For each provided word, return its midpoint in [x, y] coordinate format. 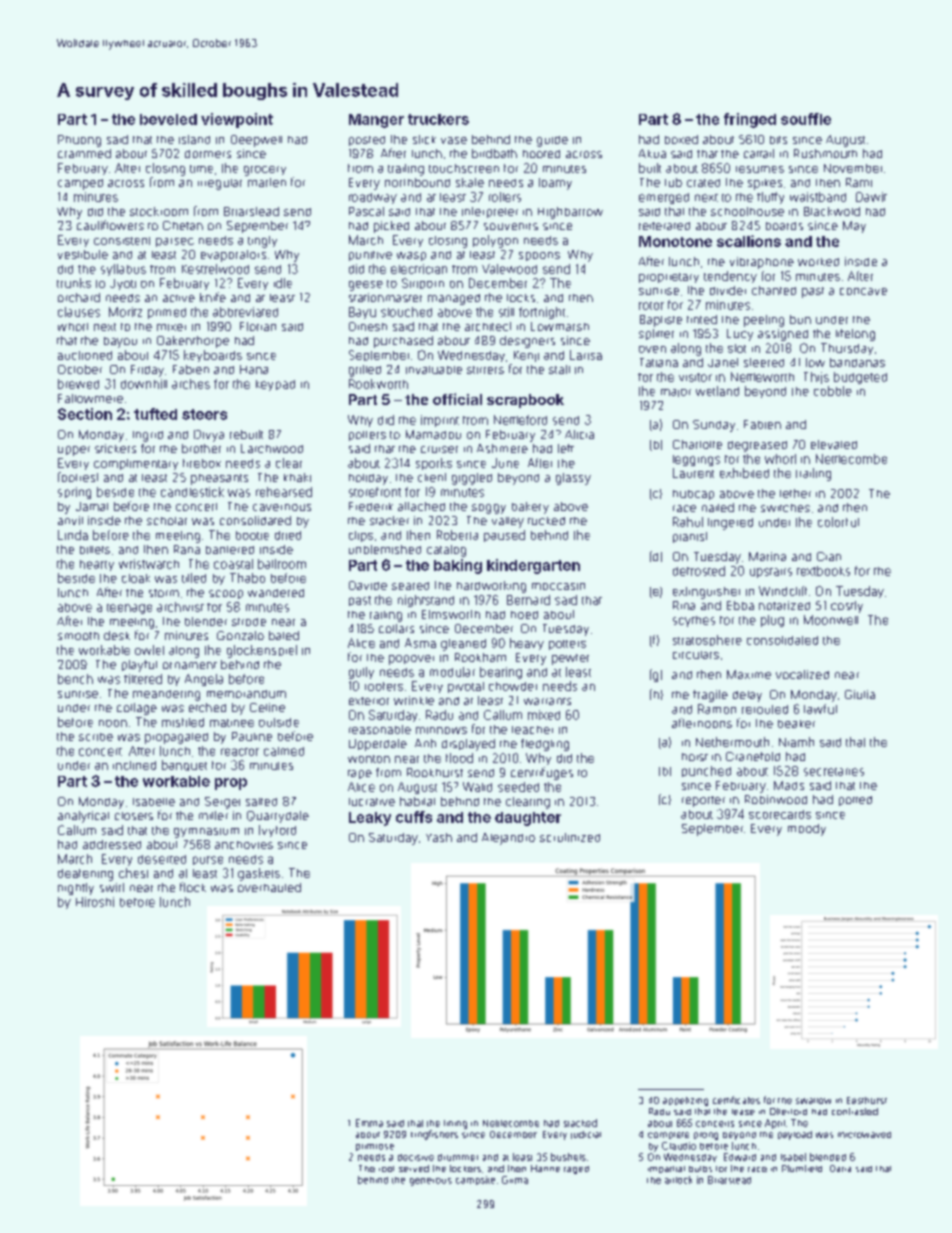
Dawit [871, 197]
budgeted [860, 378]
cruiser [439, 449]
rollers [505, 197]
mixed [544, 715]
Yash [439, 837]
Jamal [92, 506]
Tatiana [659, 362]
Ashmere [502, 448]
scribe [96, 737]
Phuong [79, 141]
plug [772, 621]
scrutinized [570, 837]
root [386, 1169]
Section [85, 414]
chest [133, 873]
